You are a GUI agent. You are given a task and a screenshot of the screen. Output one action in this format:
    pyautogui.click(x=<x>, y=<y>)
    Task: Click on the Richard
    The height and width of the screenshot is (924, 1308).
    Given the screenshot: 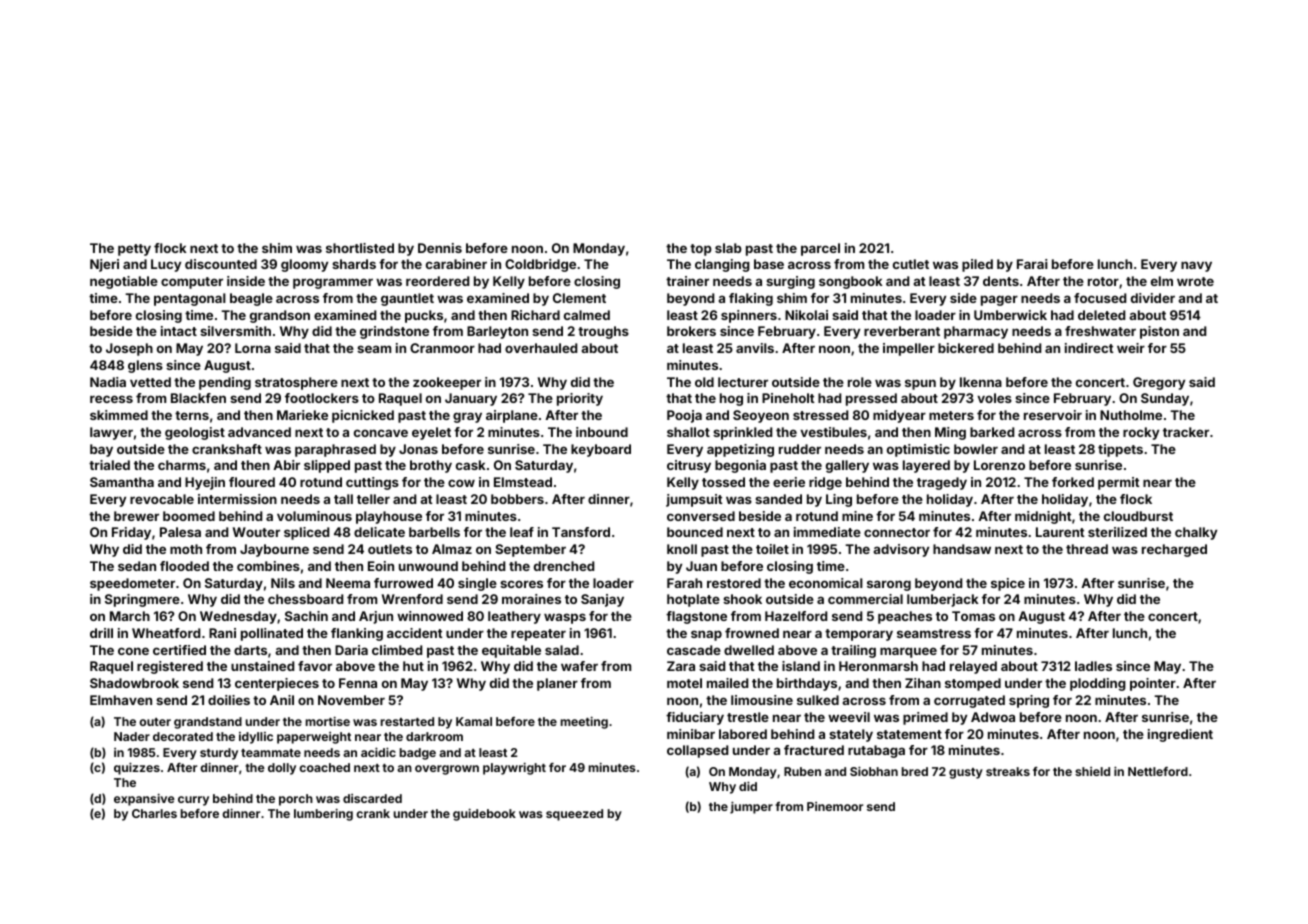 What is the action you would take?
    pyautogui.click(x=535, y=315)
